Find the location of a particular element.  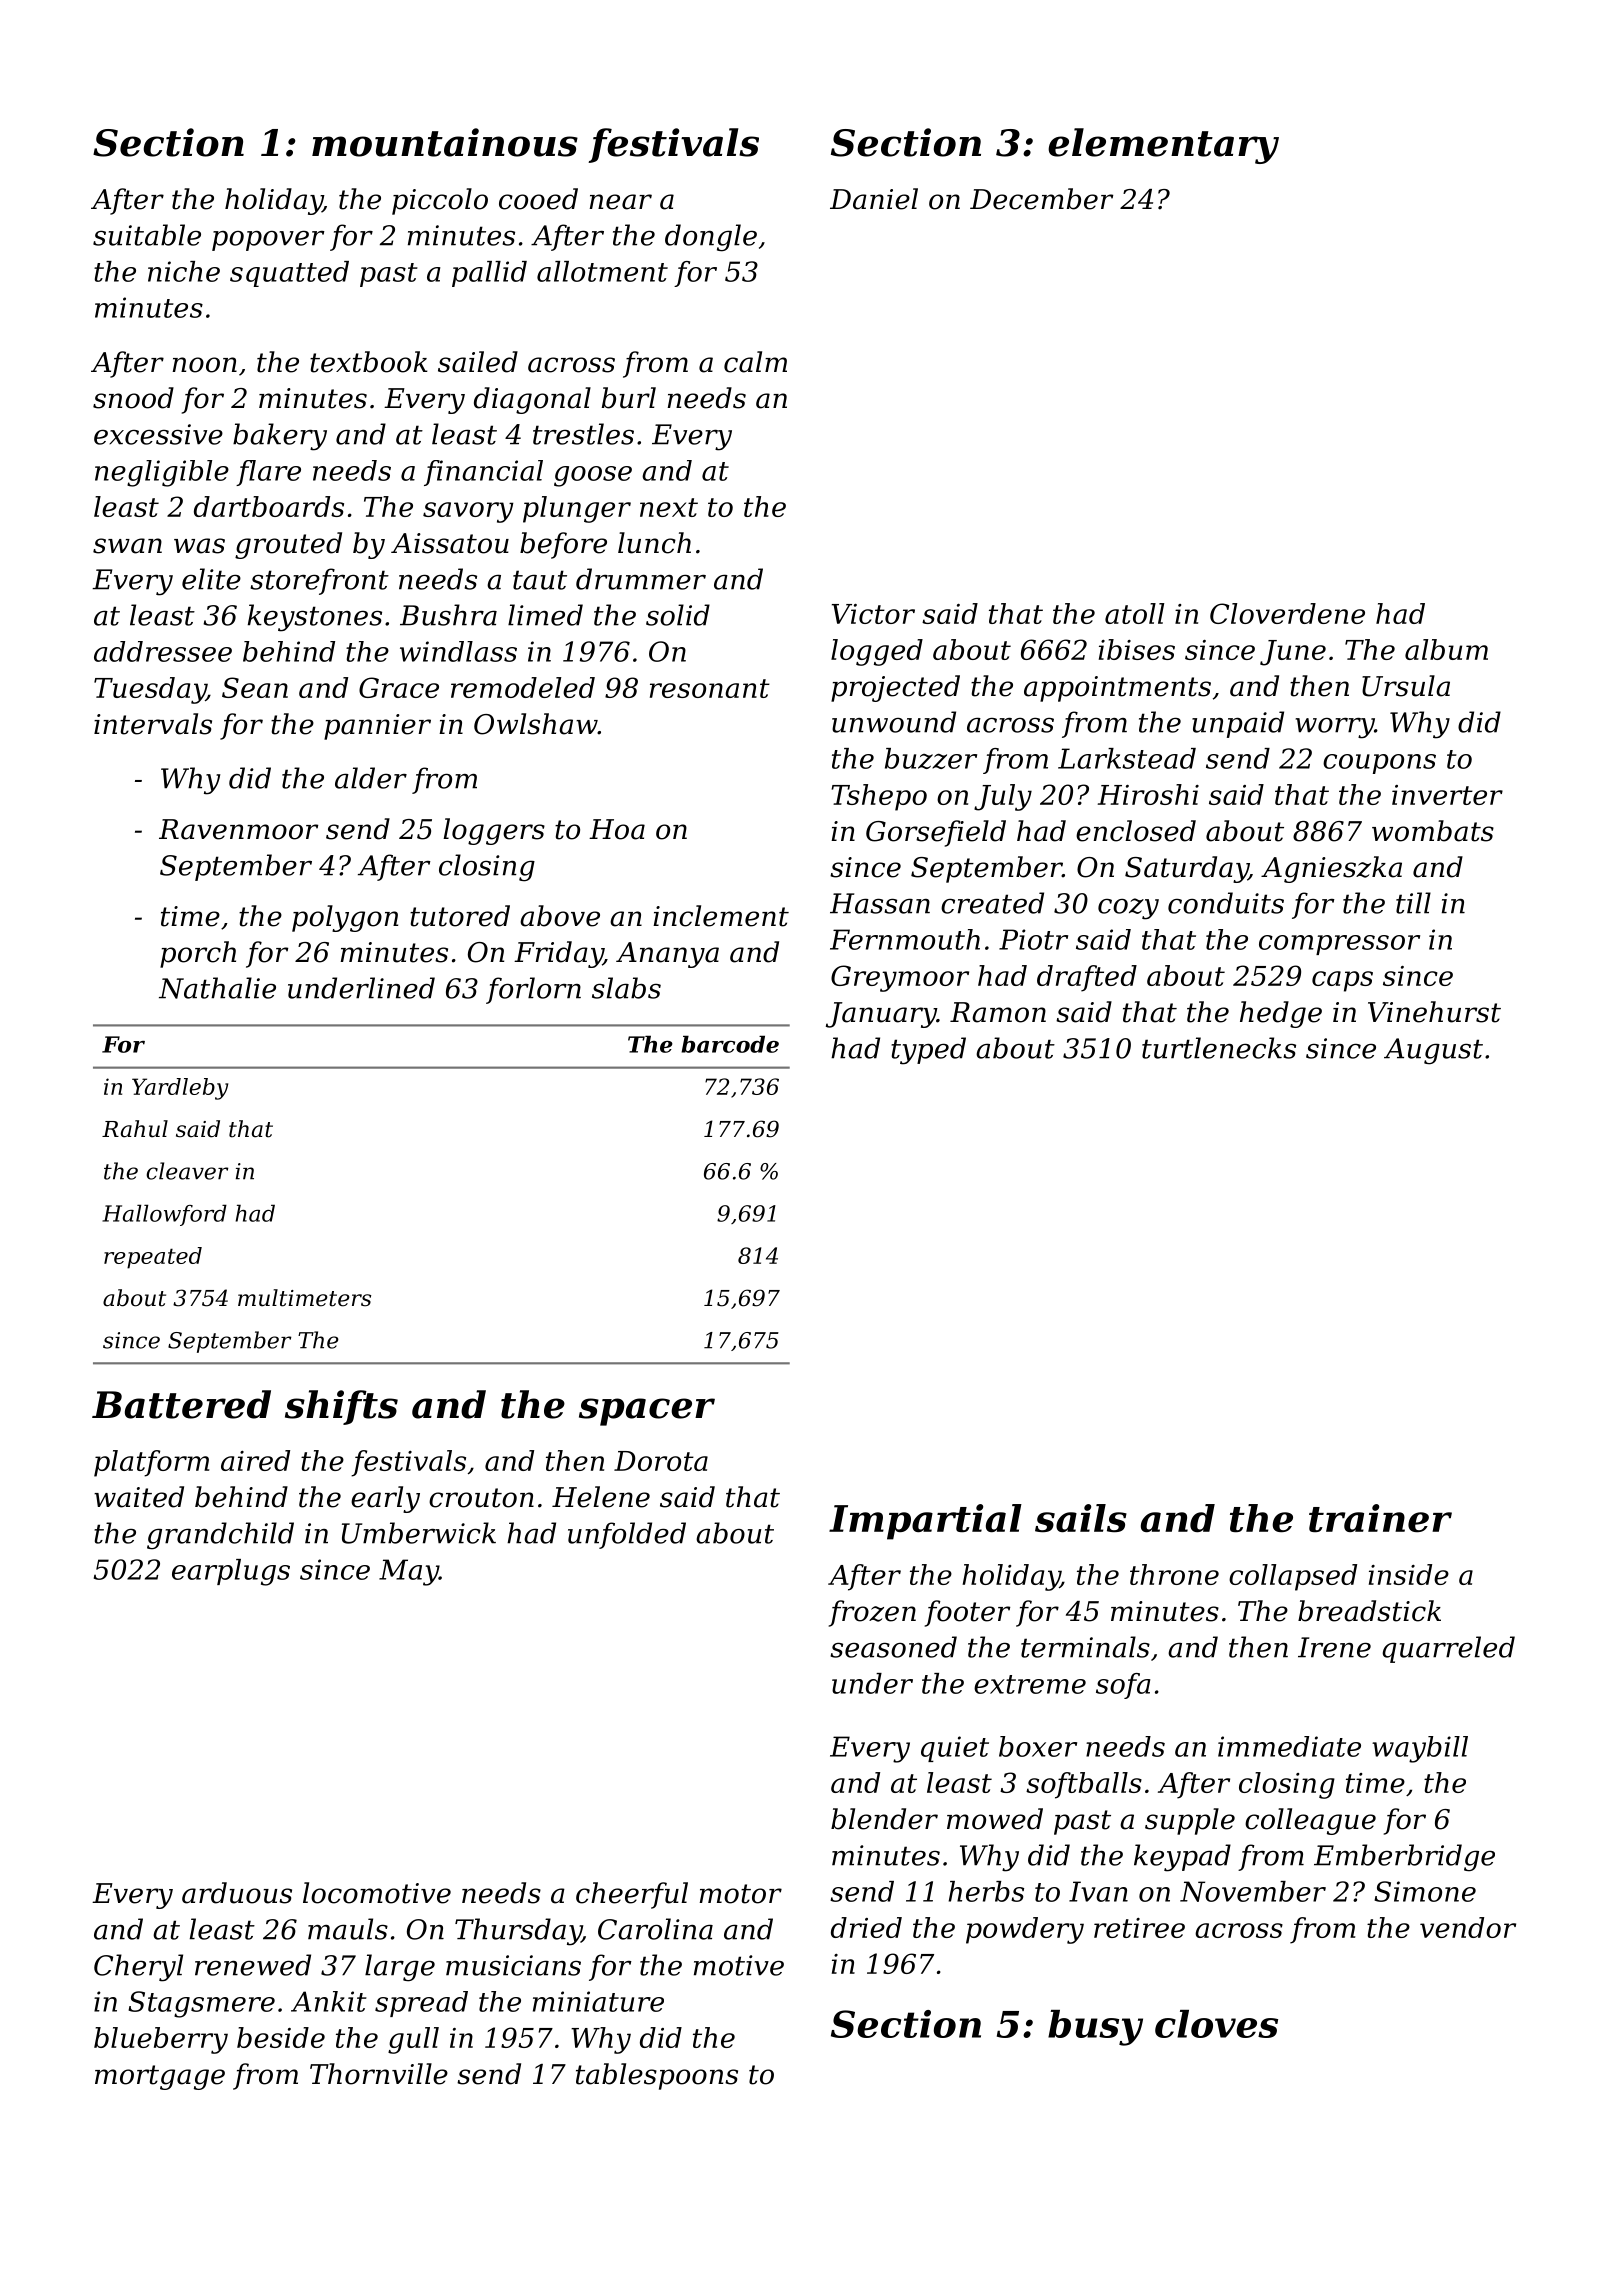

mortgage is located at coordinates (160, 2077).
